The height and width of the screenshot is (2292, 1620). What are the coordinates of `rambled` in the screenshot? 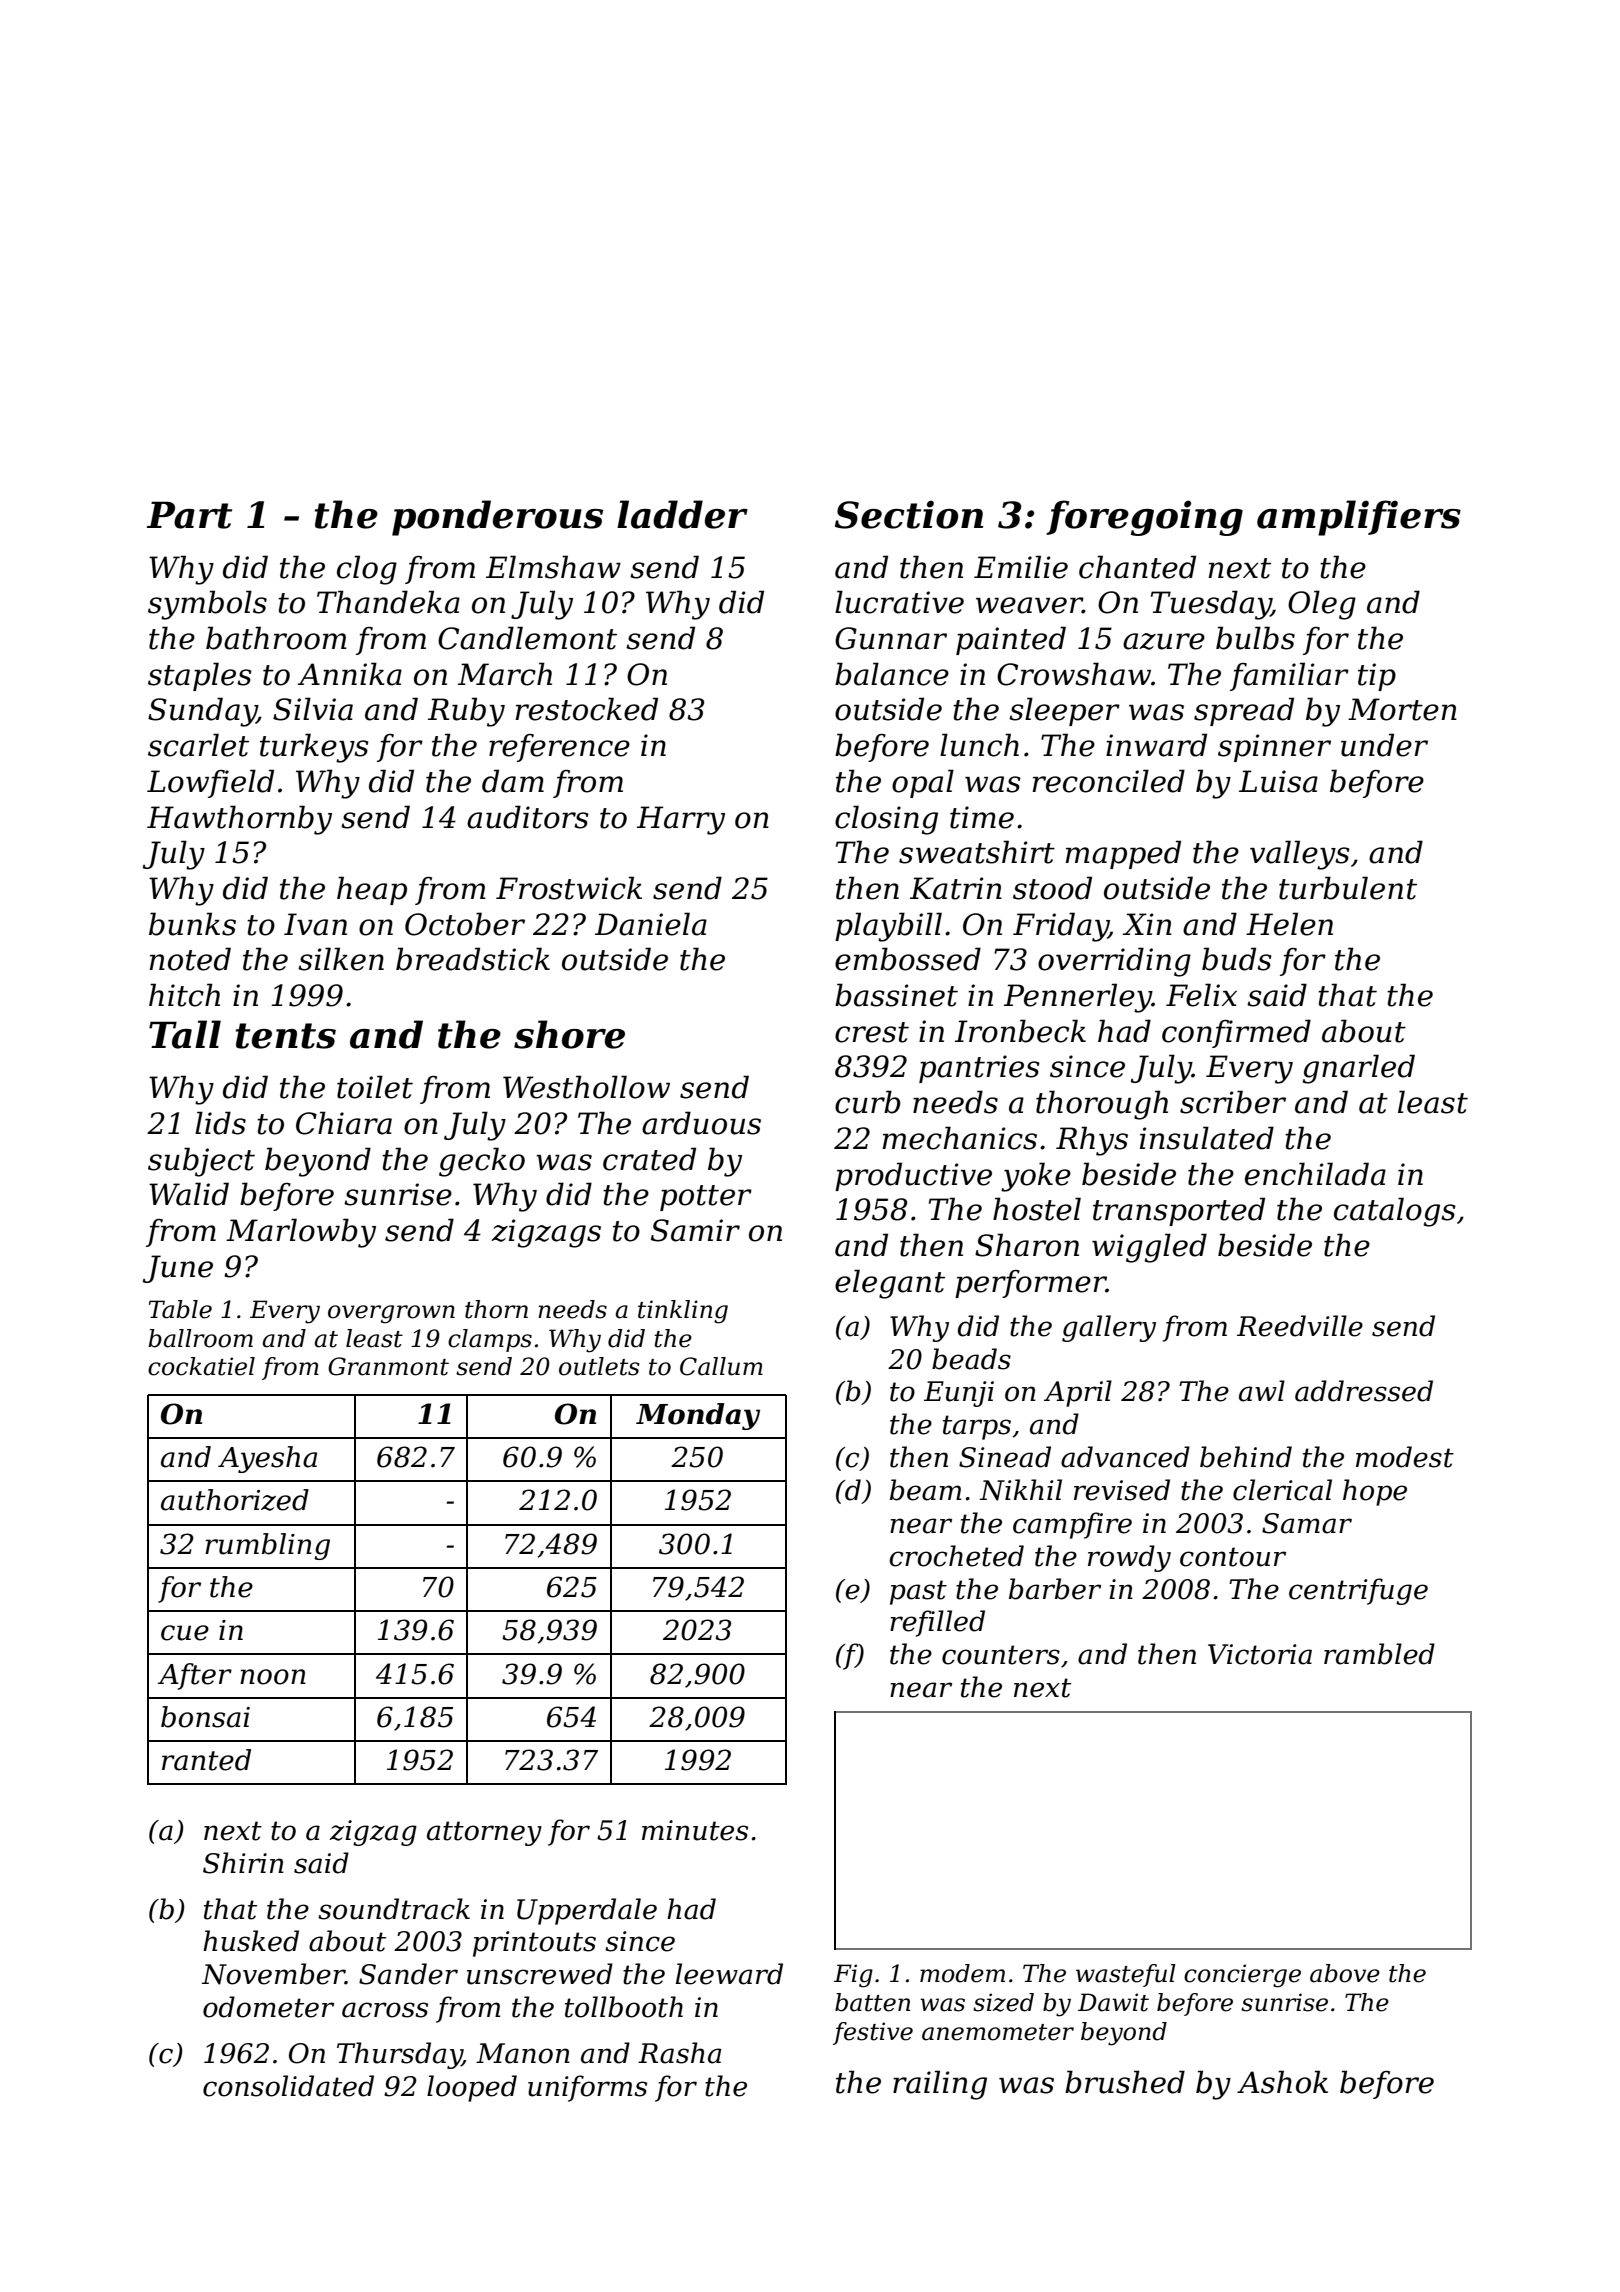 It's located at (1379, 1654).
